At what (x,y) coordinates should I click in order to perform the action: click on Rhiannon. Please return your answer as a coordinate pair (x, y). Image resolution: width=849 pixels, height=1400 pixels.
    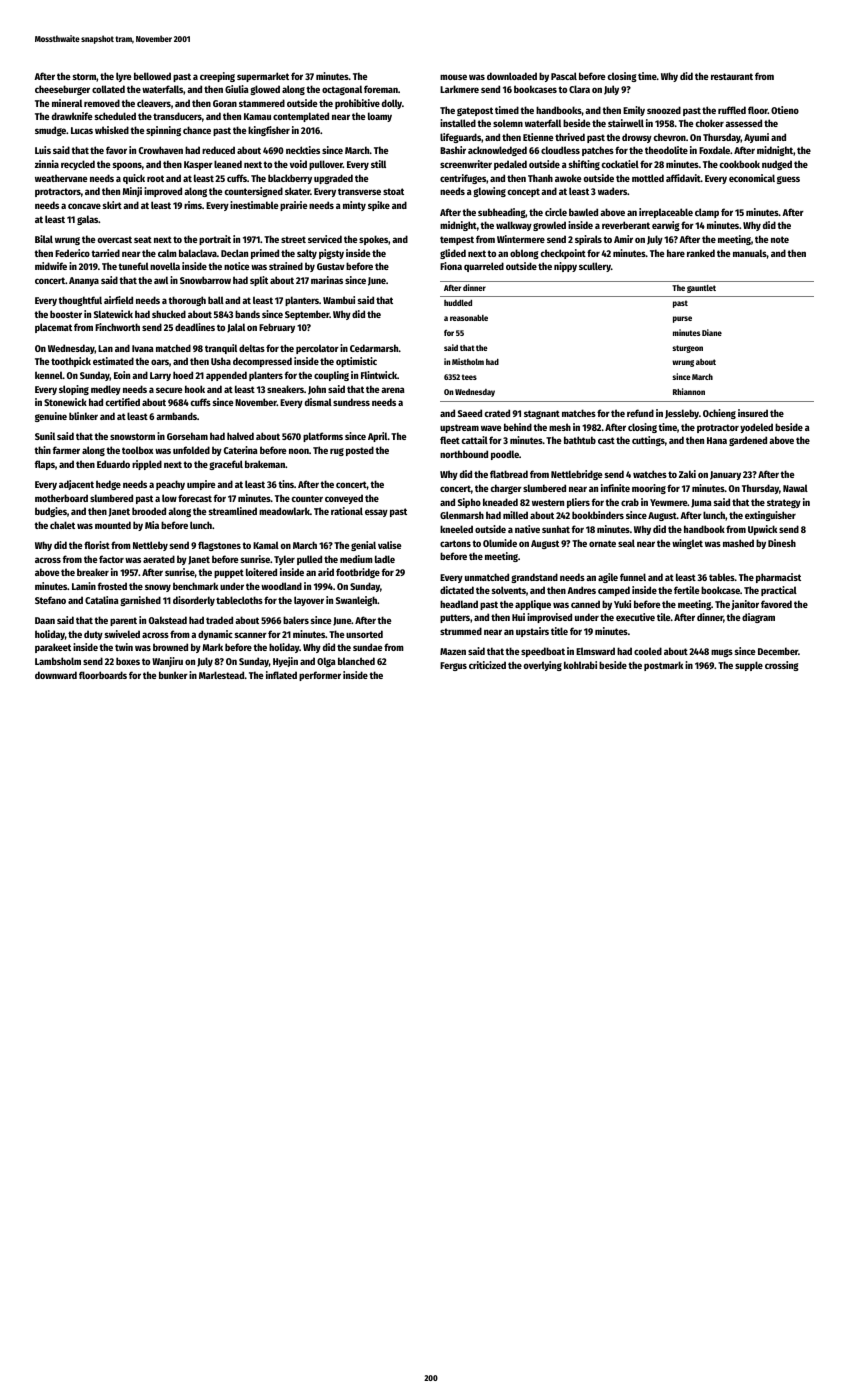
    Looking at the image, I should click on (689, 391).
